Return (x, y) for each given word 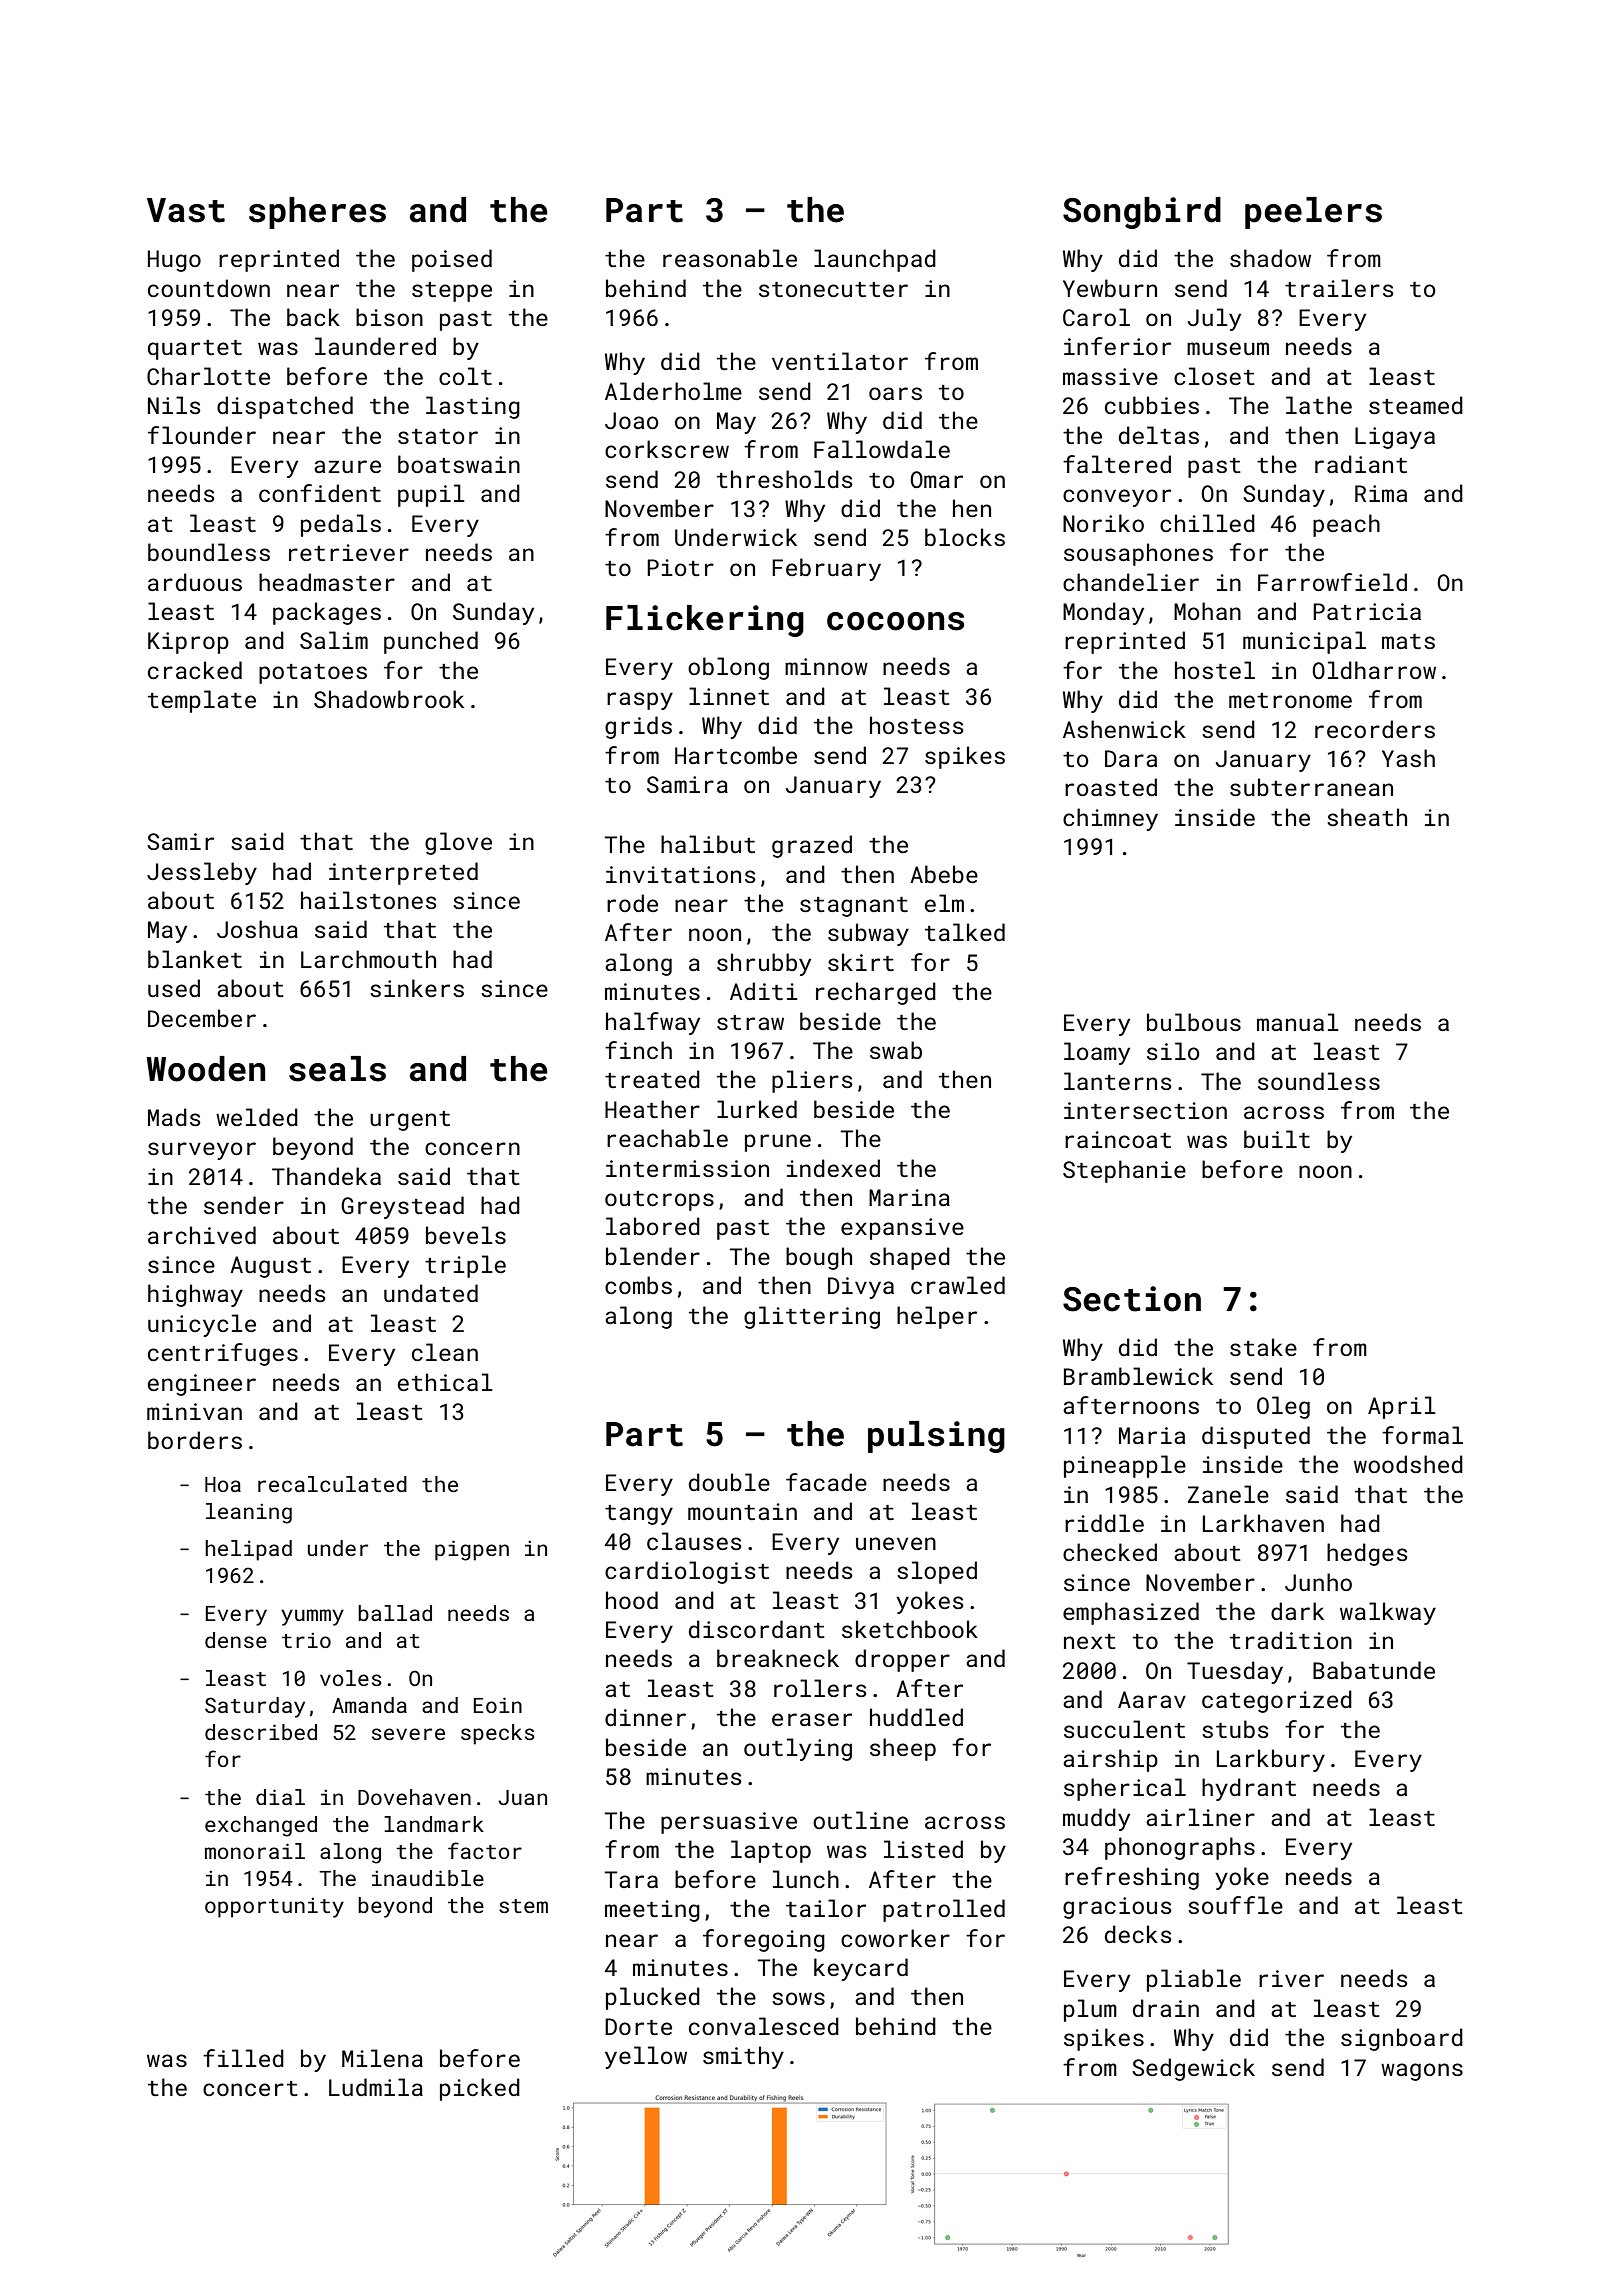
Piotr (680, 567)
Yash (1408, 758)
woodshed (1408, 1464)
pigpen (472, 1550)
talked (965, 932)
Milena (382, 2058)
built (1277, 1139)
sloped (937, 1572)
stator (438, 436)
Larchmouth (368, 959)
